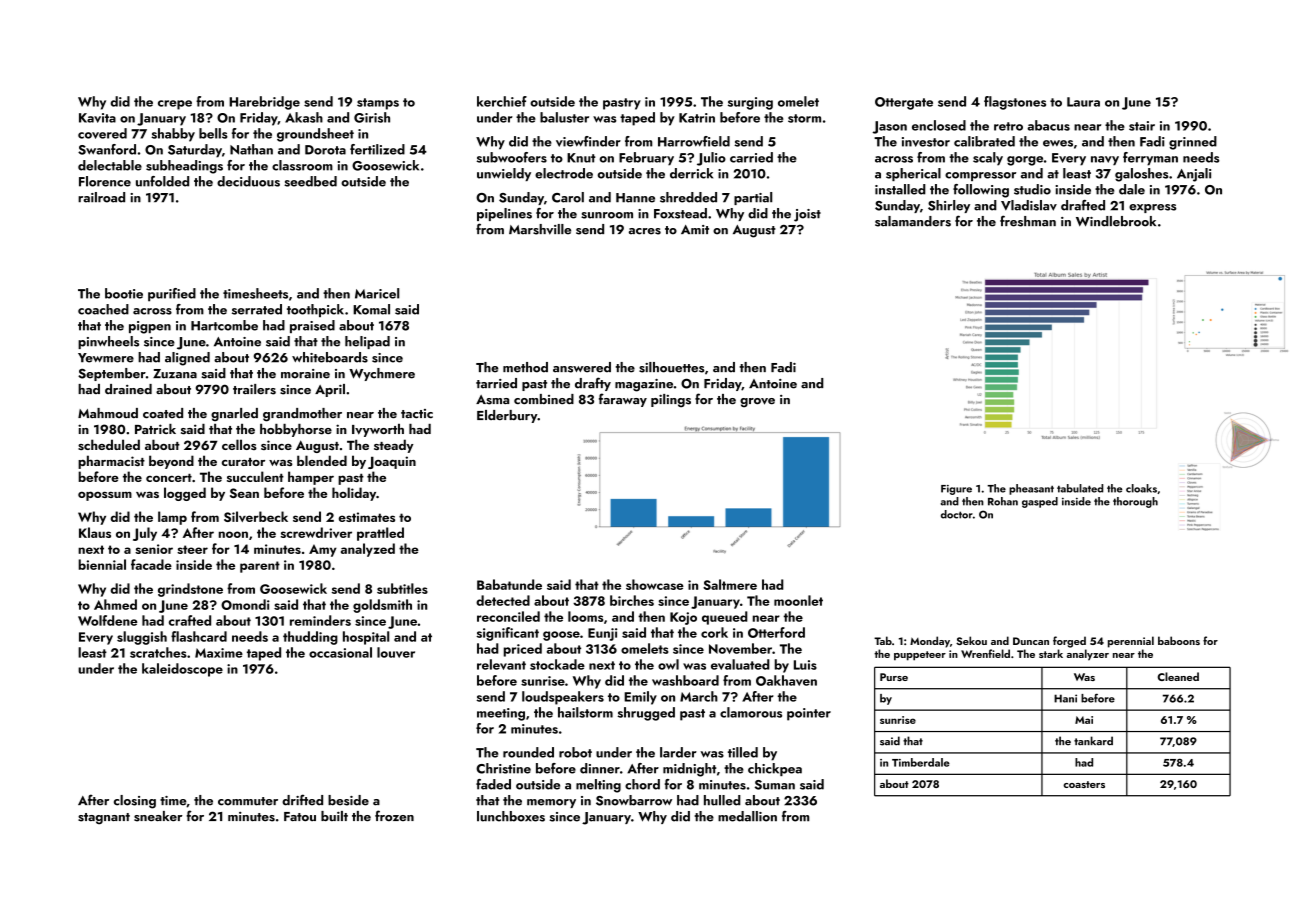 The width and height of the image is (1308, 924). What do you see at coordinates (672, 367) in the image?
I see `silhouettes` at bounding box center [672, 367].
